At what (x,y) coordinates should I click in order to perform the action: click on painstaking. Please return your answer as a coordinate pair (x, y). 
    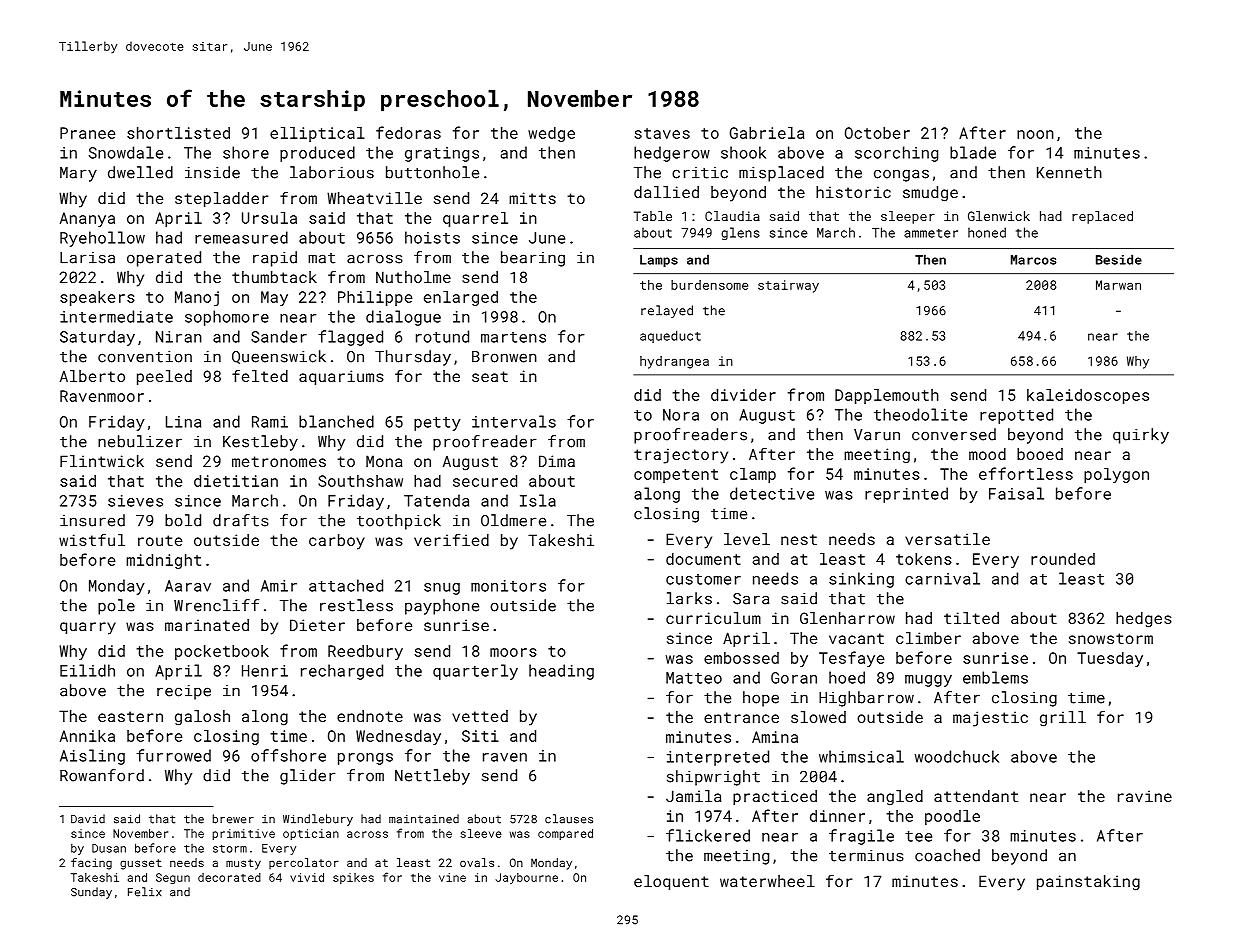
    Looking at the image, I should click on (1088, 883).
